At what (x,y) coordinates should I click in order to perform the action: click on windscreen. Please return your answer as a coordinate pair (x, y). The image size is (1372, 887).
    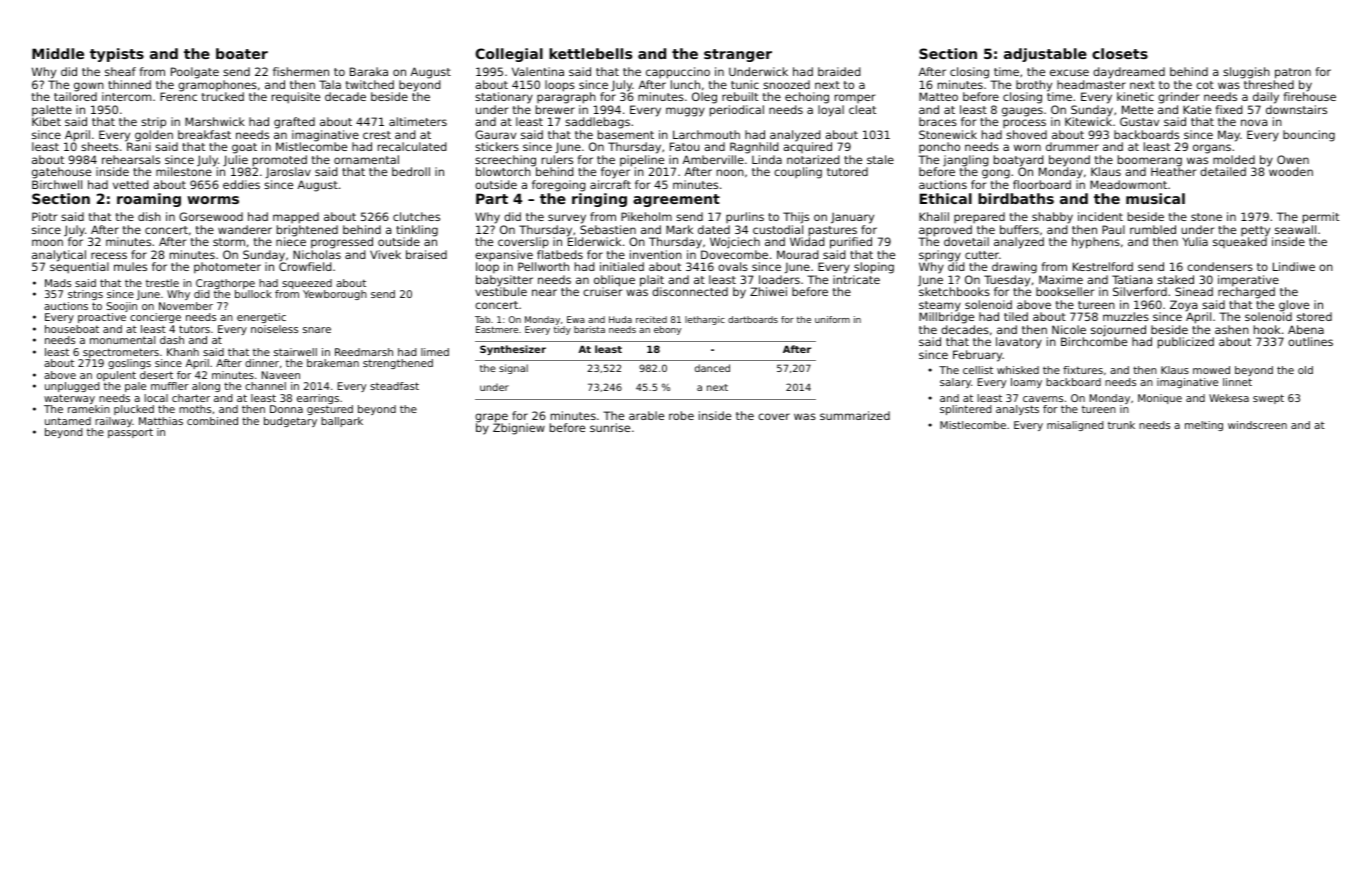
    Looking at the image, I should click on (1257, 425).
